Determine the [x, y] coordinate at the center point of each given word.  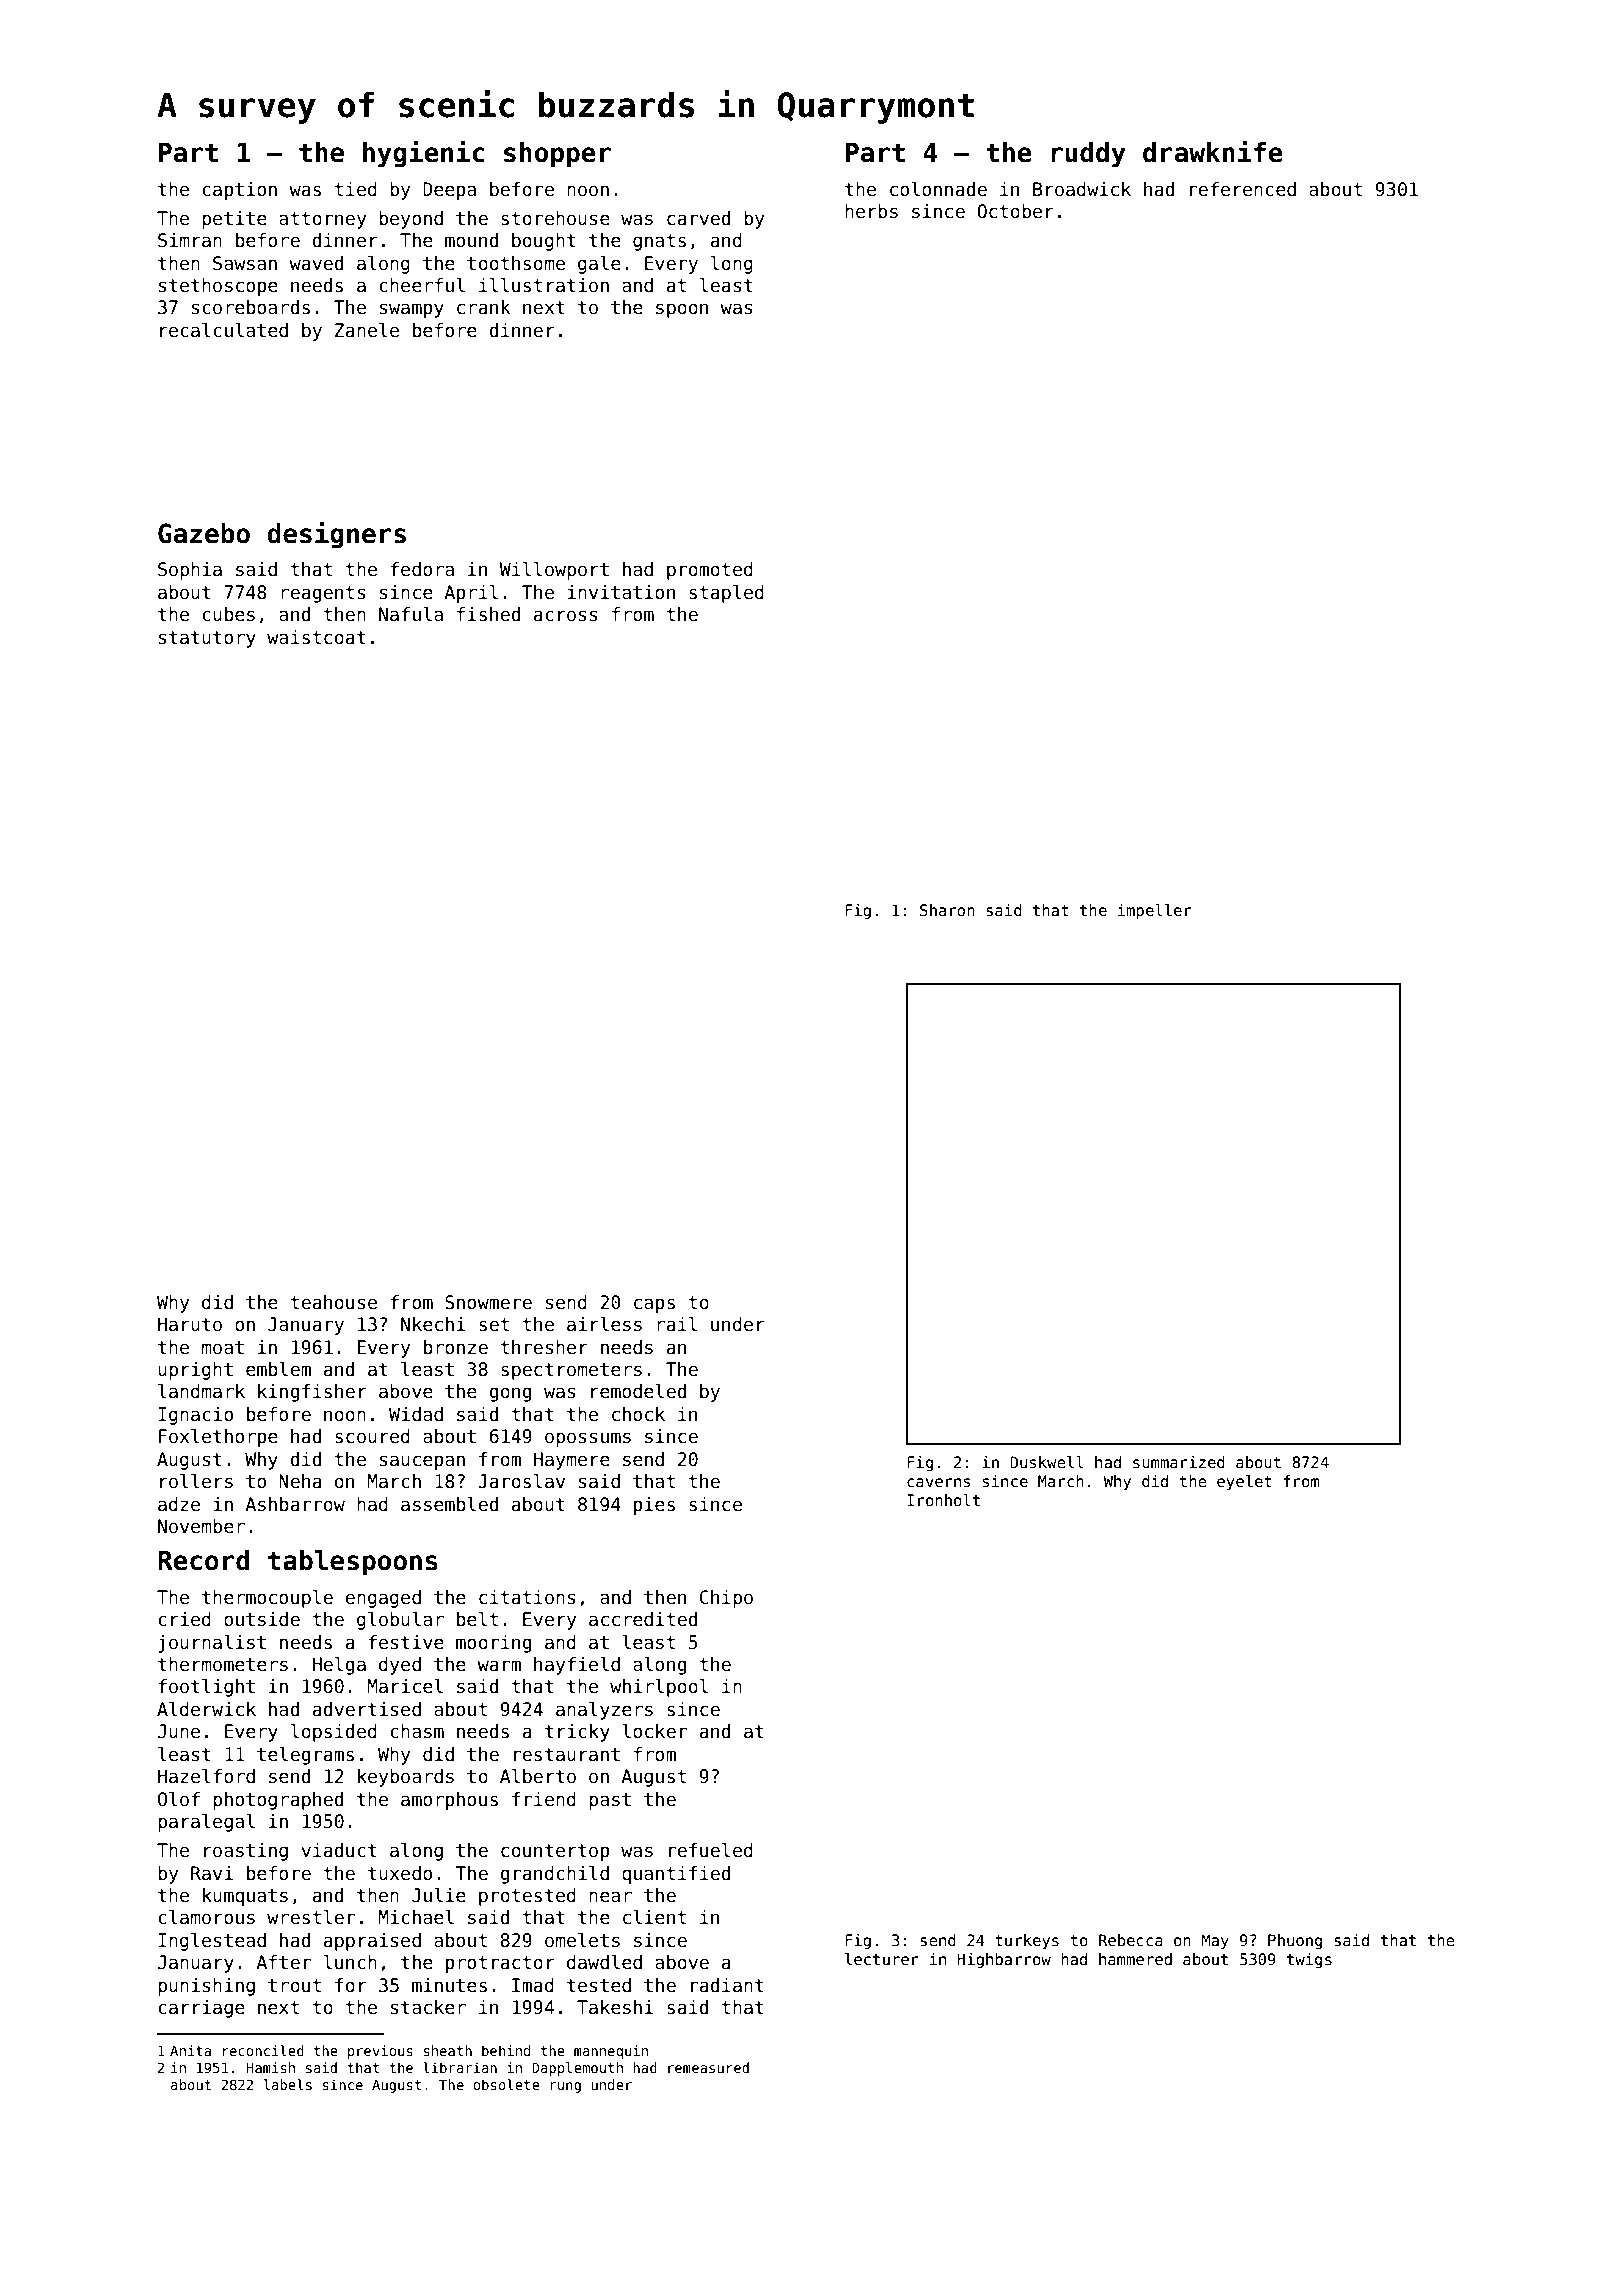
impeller [1154, 911]
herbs [871, 211]
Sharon [947, 910]
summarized [1179, 1462]
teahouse [333, 1302]
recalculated [224, 330]
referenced [1243, 189]
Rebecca [1131, 1940]
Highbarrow [1004, 1960]
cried [184, 1619]
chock [638, 1414]
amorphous [449, 1801]
